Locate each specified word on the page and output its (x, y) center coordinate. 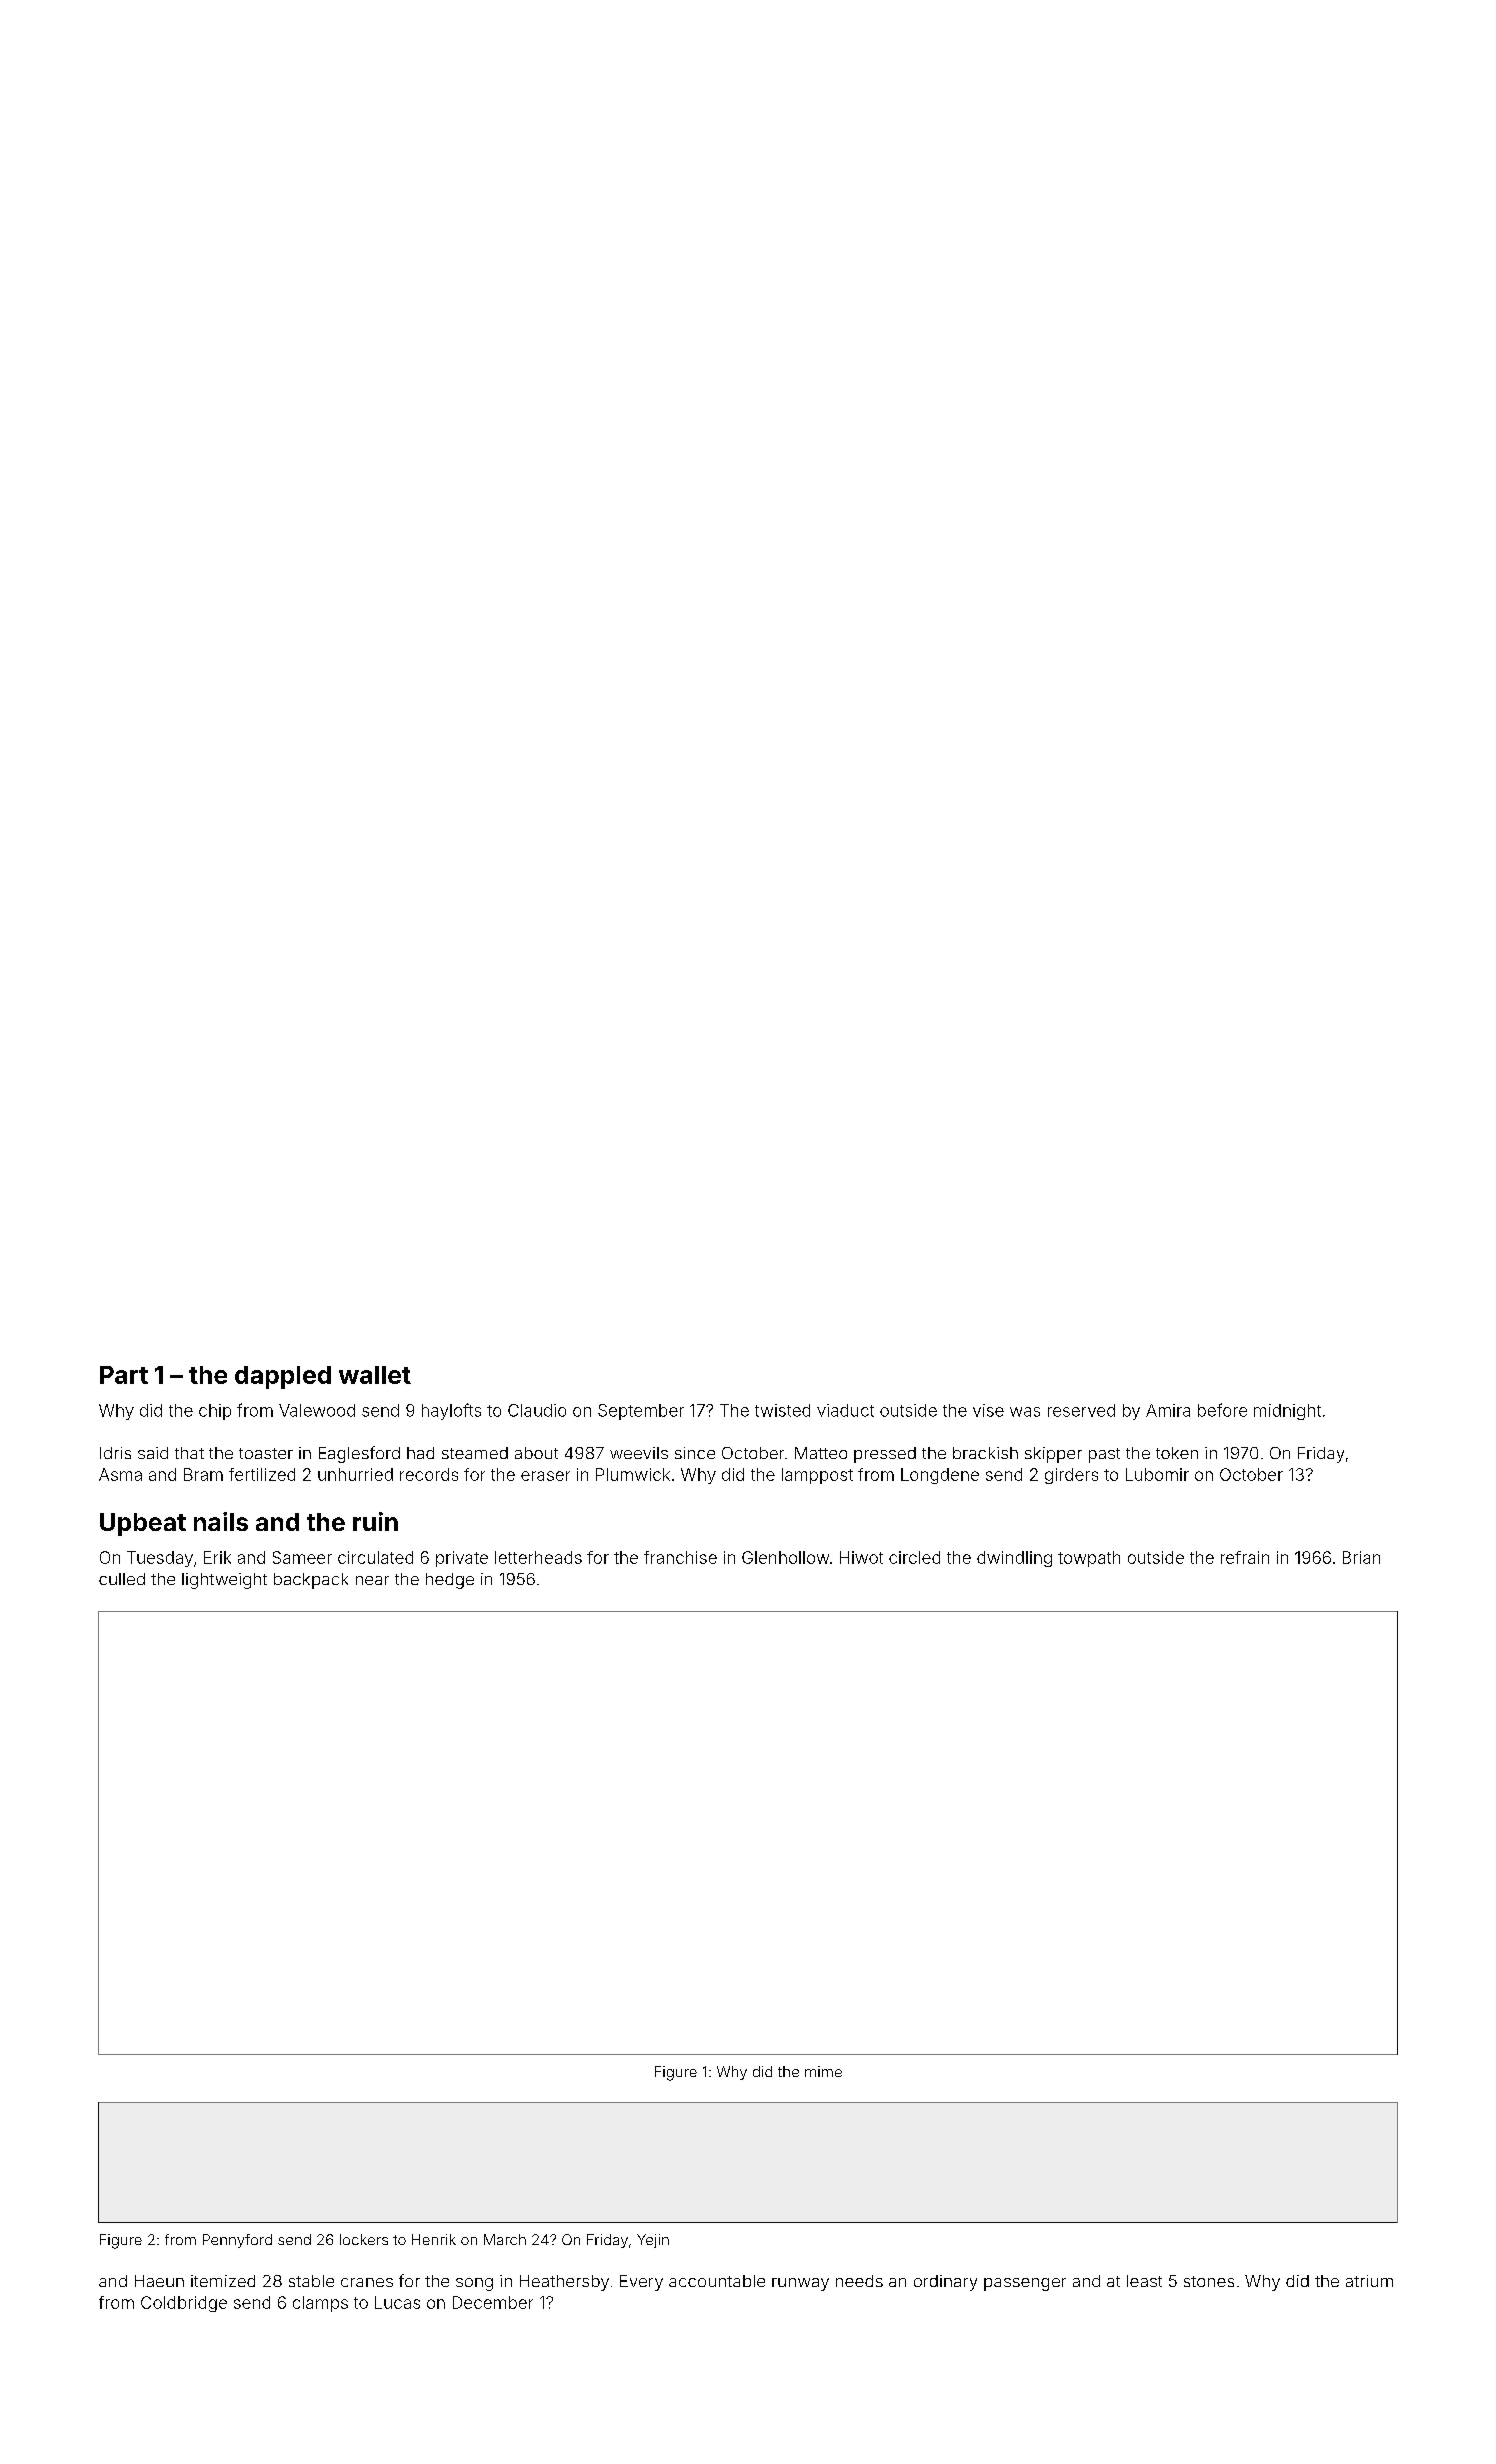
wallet (375, 1375)
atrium (1369, 2281)
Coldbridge (184, 2304)
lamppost (817, 1476)
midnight (1287, 1412)
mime (823, 2071)
